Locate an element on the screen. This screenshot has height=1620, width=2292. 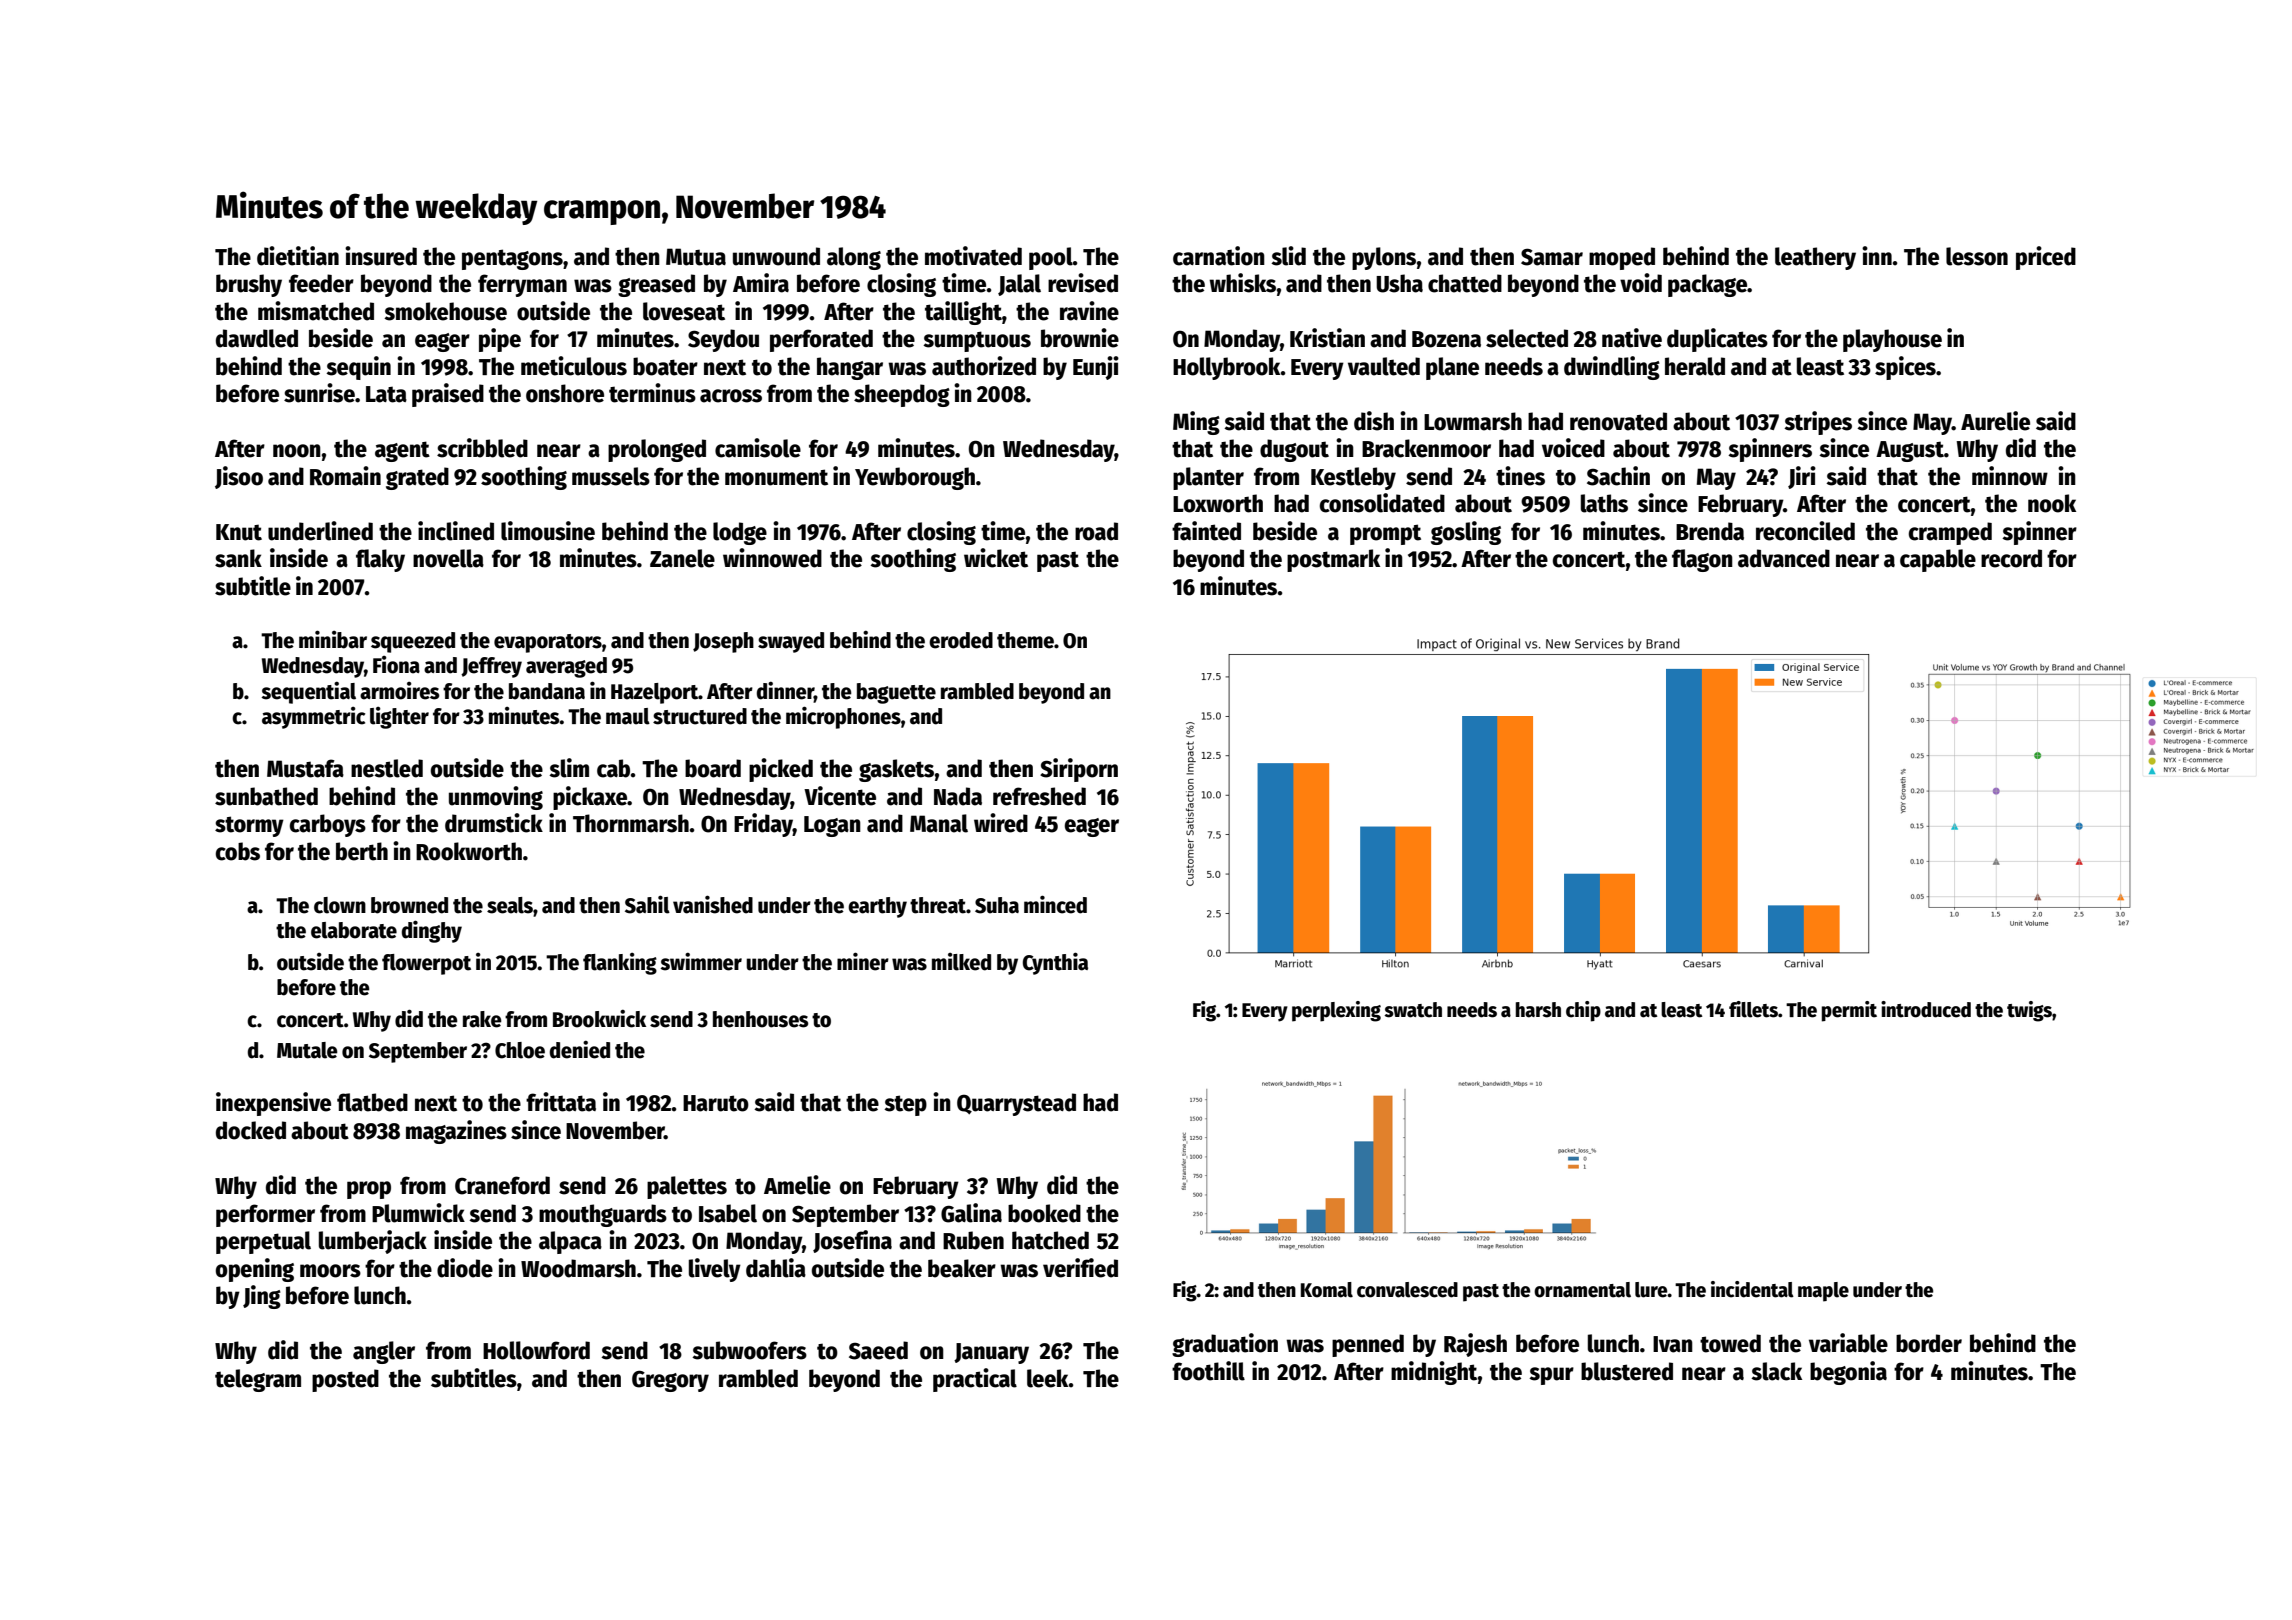
Joseph is located at coordinates (723, 642).
